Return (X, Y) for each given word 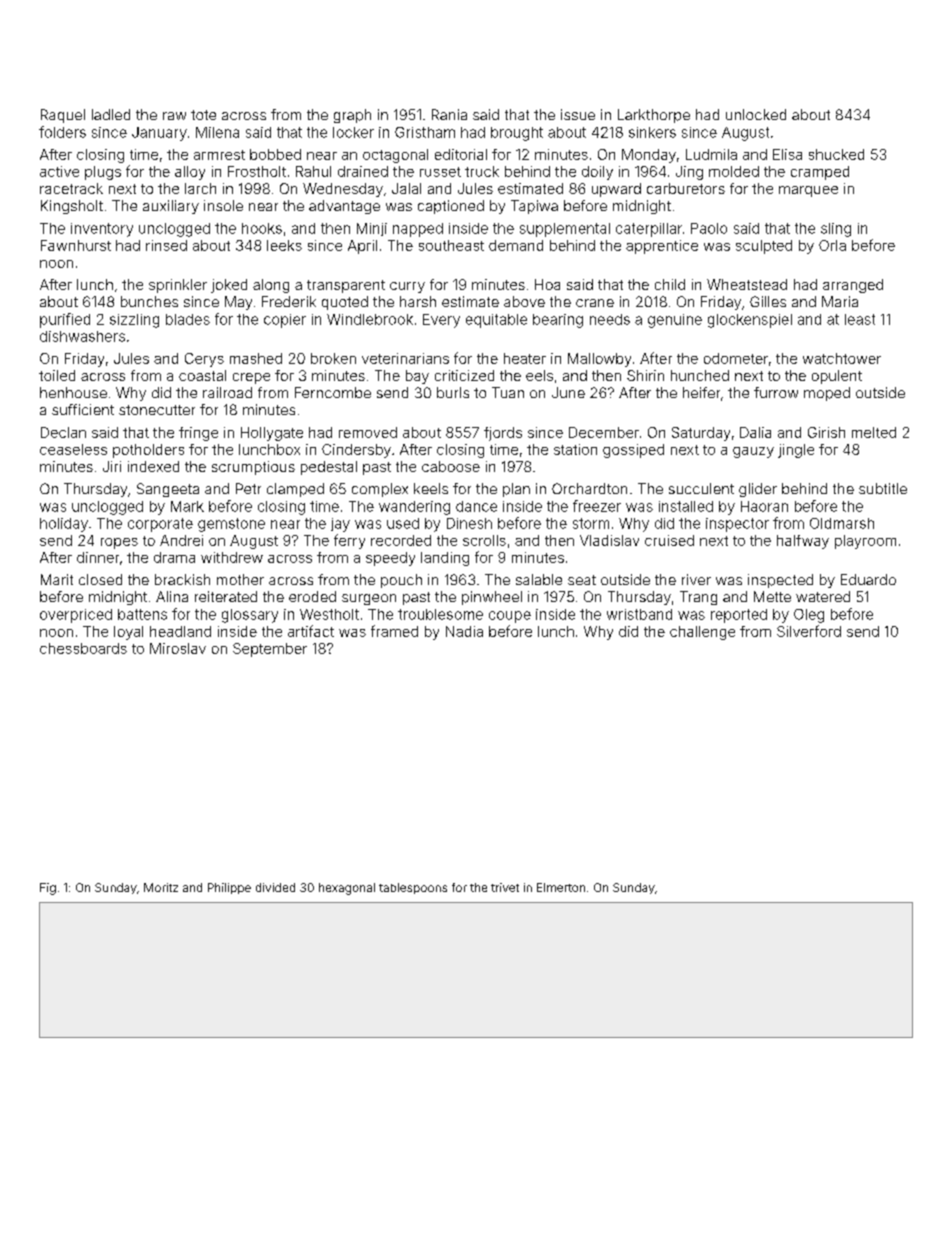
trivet (505, 887)
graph (352, 116)
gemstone (231, 525)
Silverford (809, 631)
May (238, 303)
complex (380, 490)
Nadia (464, 631)
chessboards (83, 648)
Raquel (63, 116)
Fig (48, 889)
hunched (700, 375)
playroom (865, 542)
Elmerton (561, 887)
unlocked (756, 114)
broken (333, 358)
